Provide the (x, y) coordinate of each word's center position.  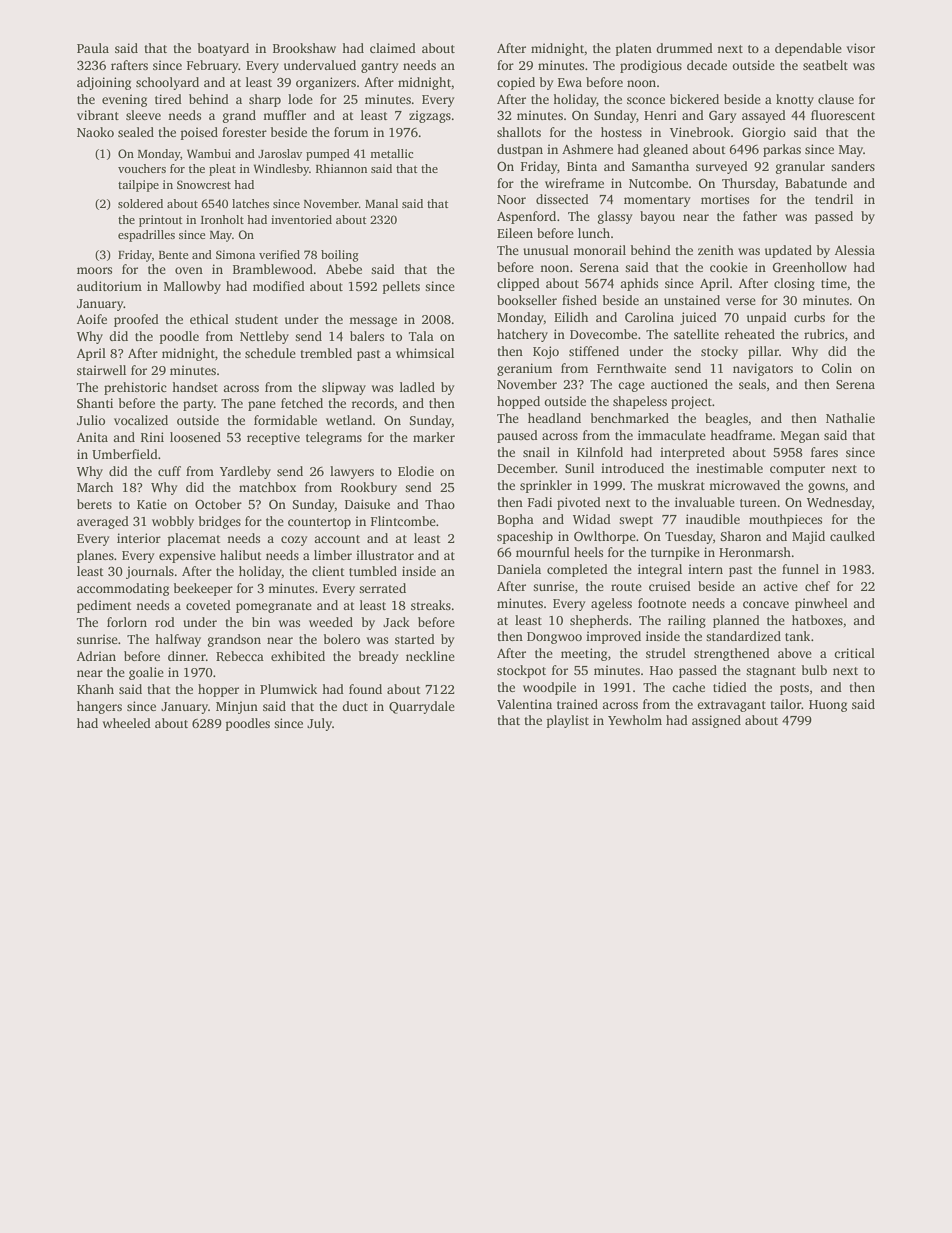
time (834, 283)
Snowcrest (204, 184)
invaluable (705, 502)
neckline (430, 656)
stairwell (101, 370)
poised (199, 133)
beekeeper (203, 589)
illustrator (385, 555)
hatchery (522, 335)
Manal (381, 203)
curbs (809, 317)
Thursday (749, 184)
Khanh (95, 689)
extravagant (731, 706)
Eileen (515, 233)
